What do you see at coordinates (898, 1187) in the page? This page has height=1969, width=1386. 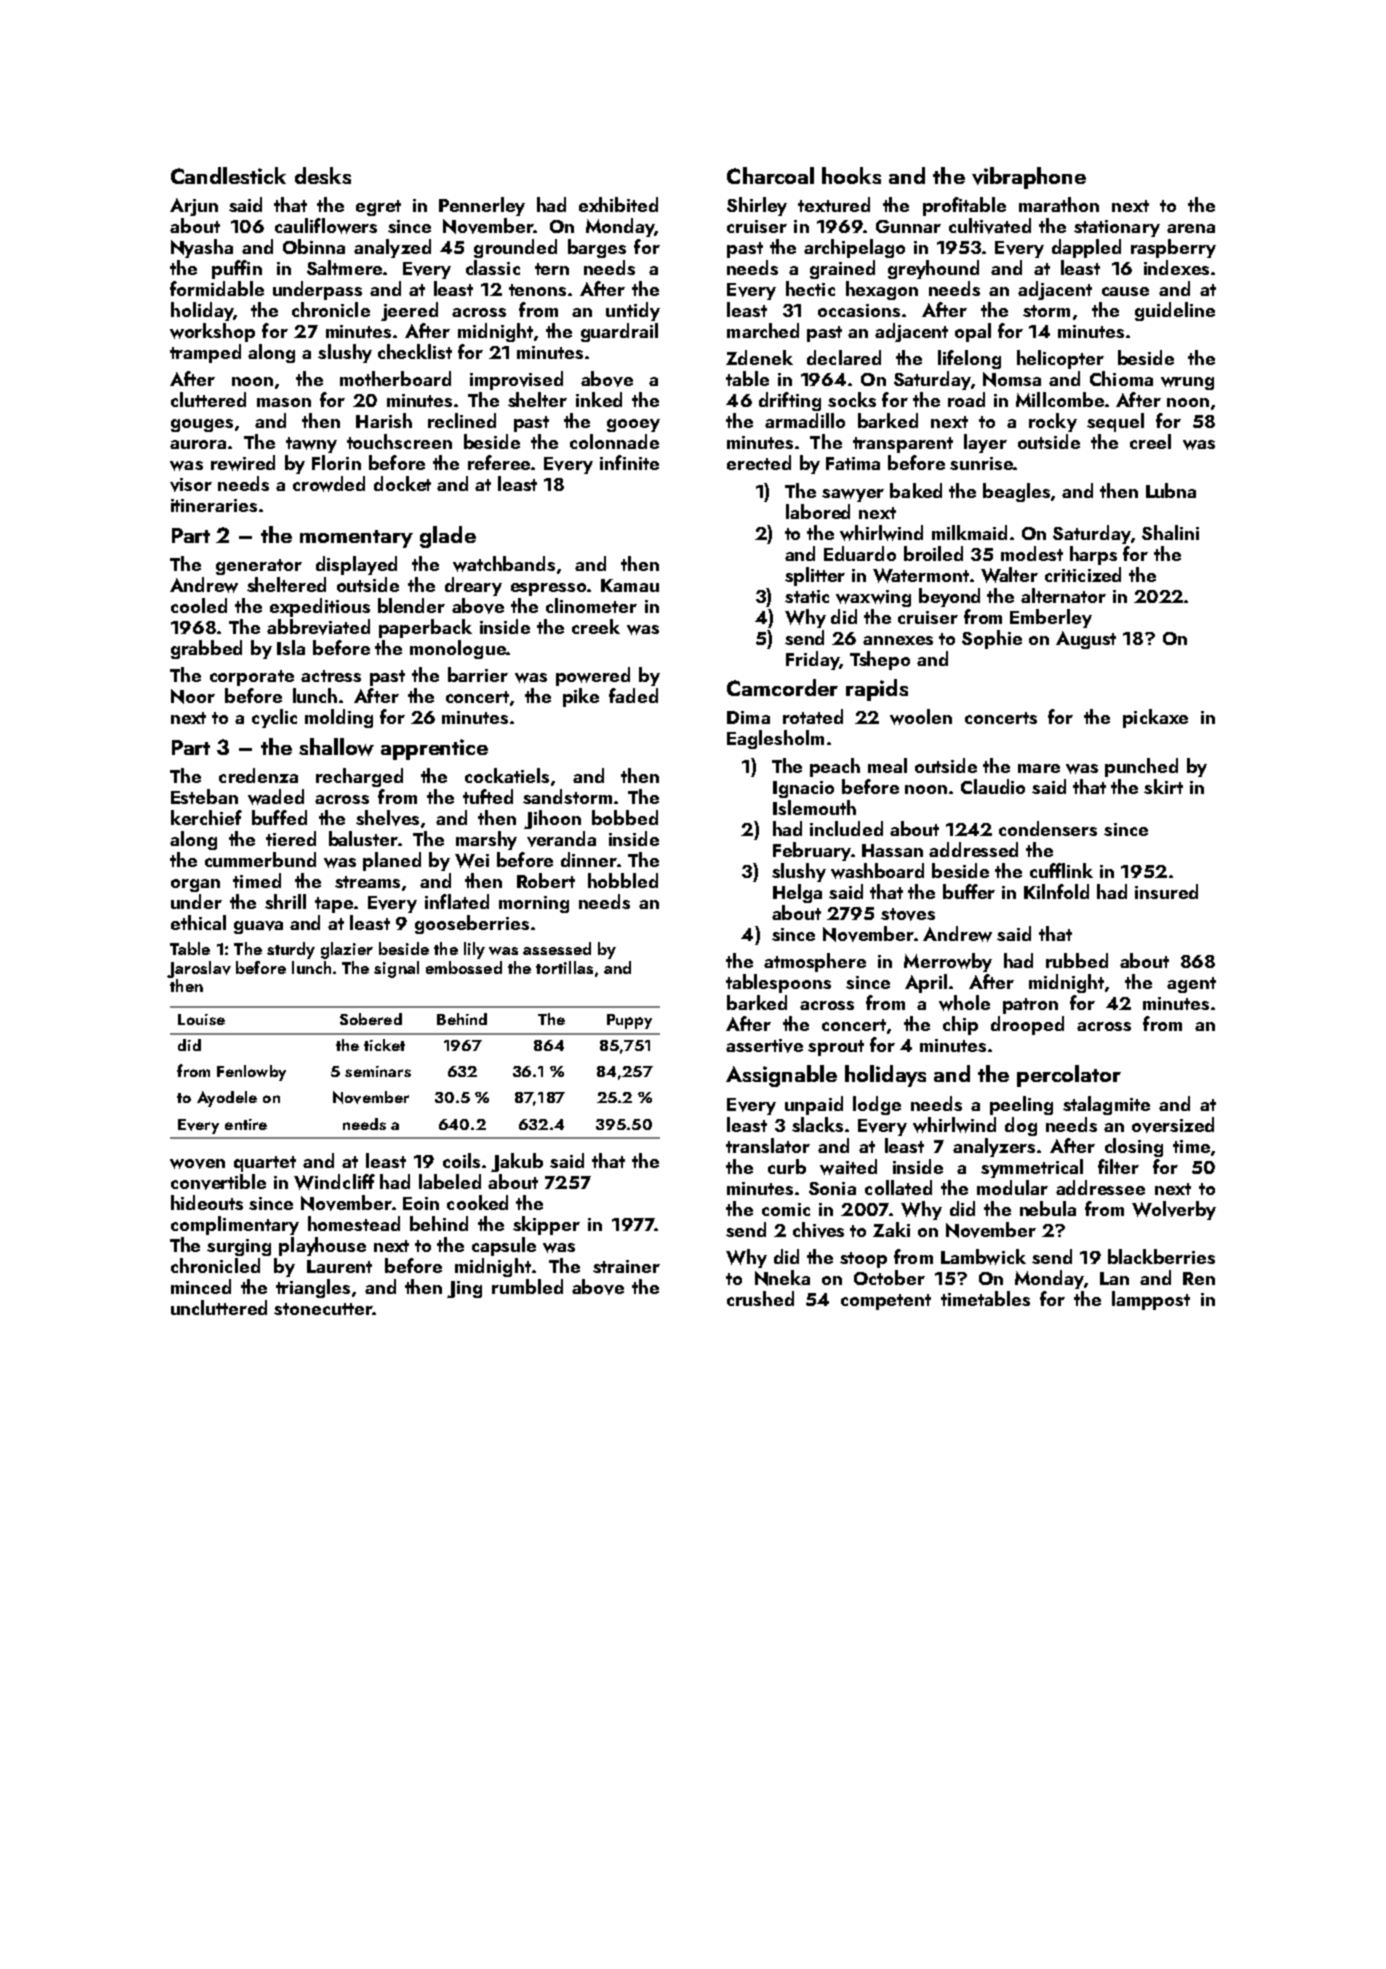 I see `collated` at bounding box center [898, 1187].
